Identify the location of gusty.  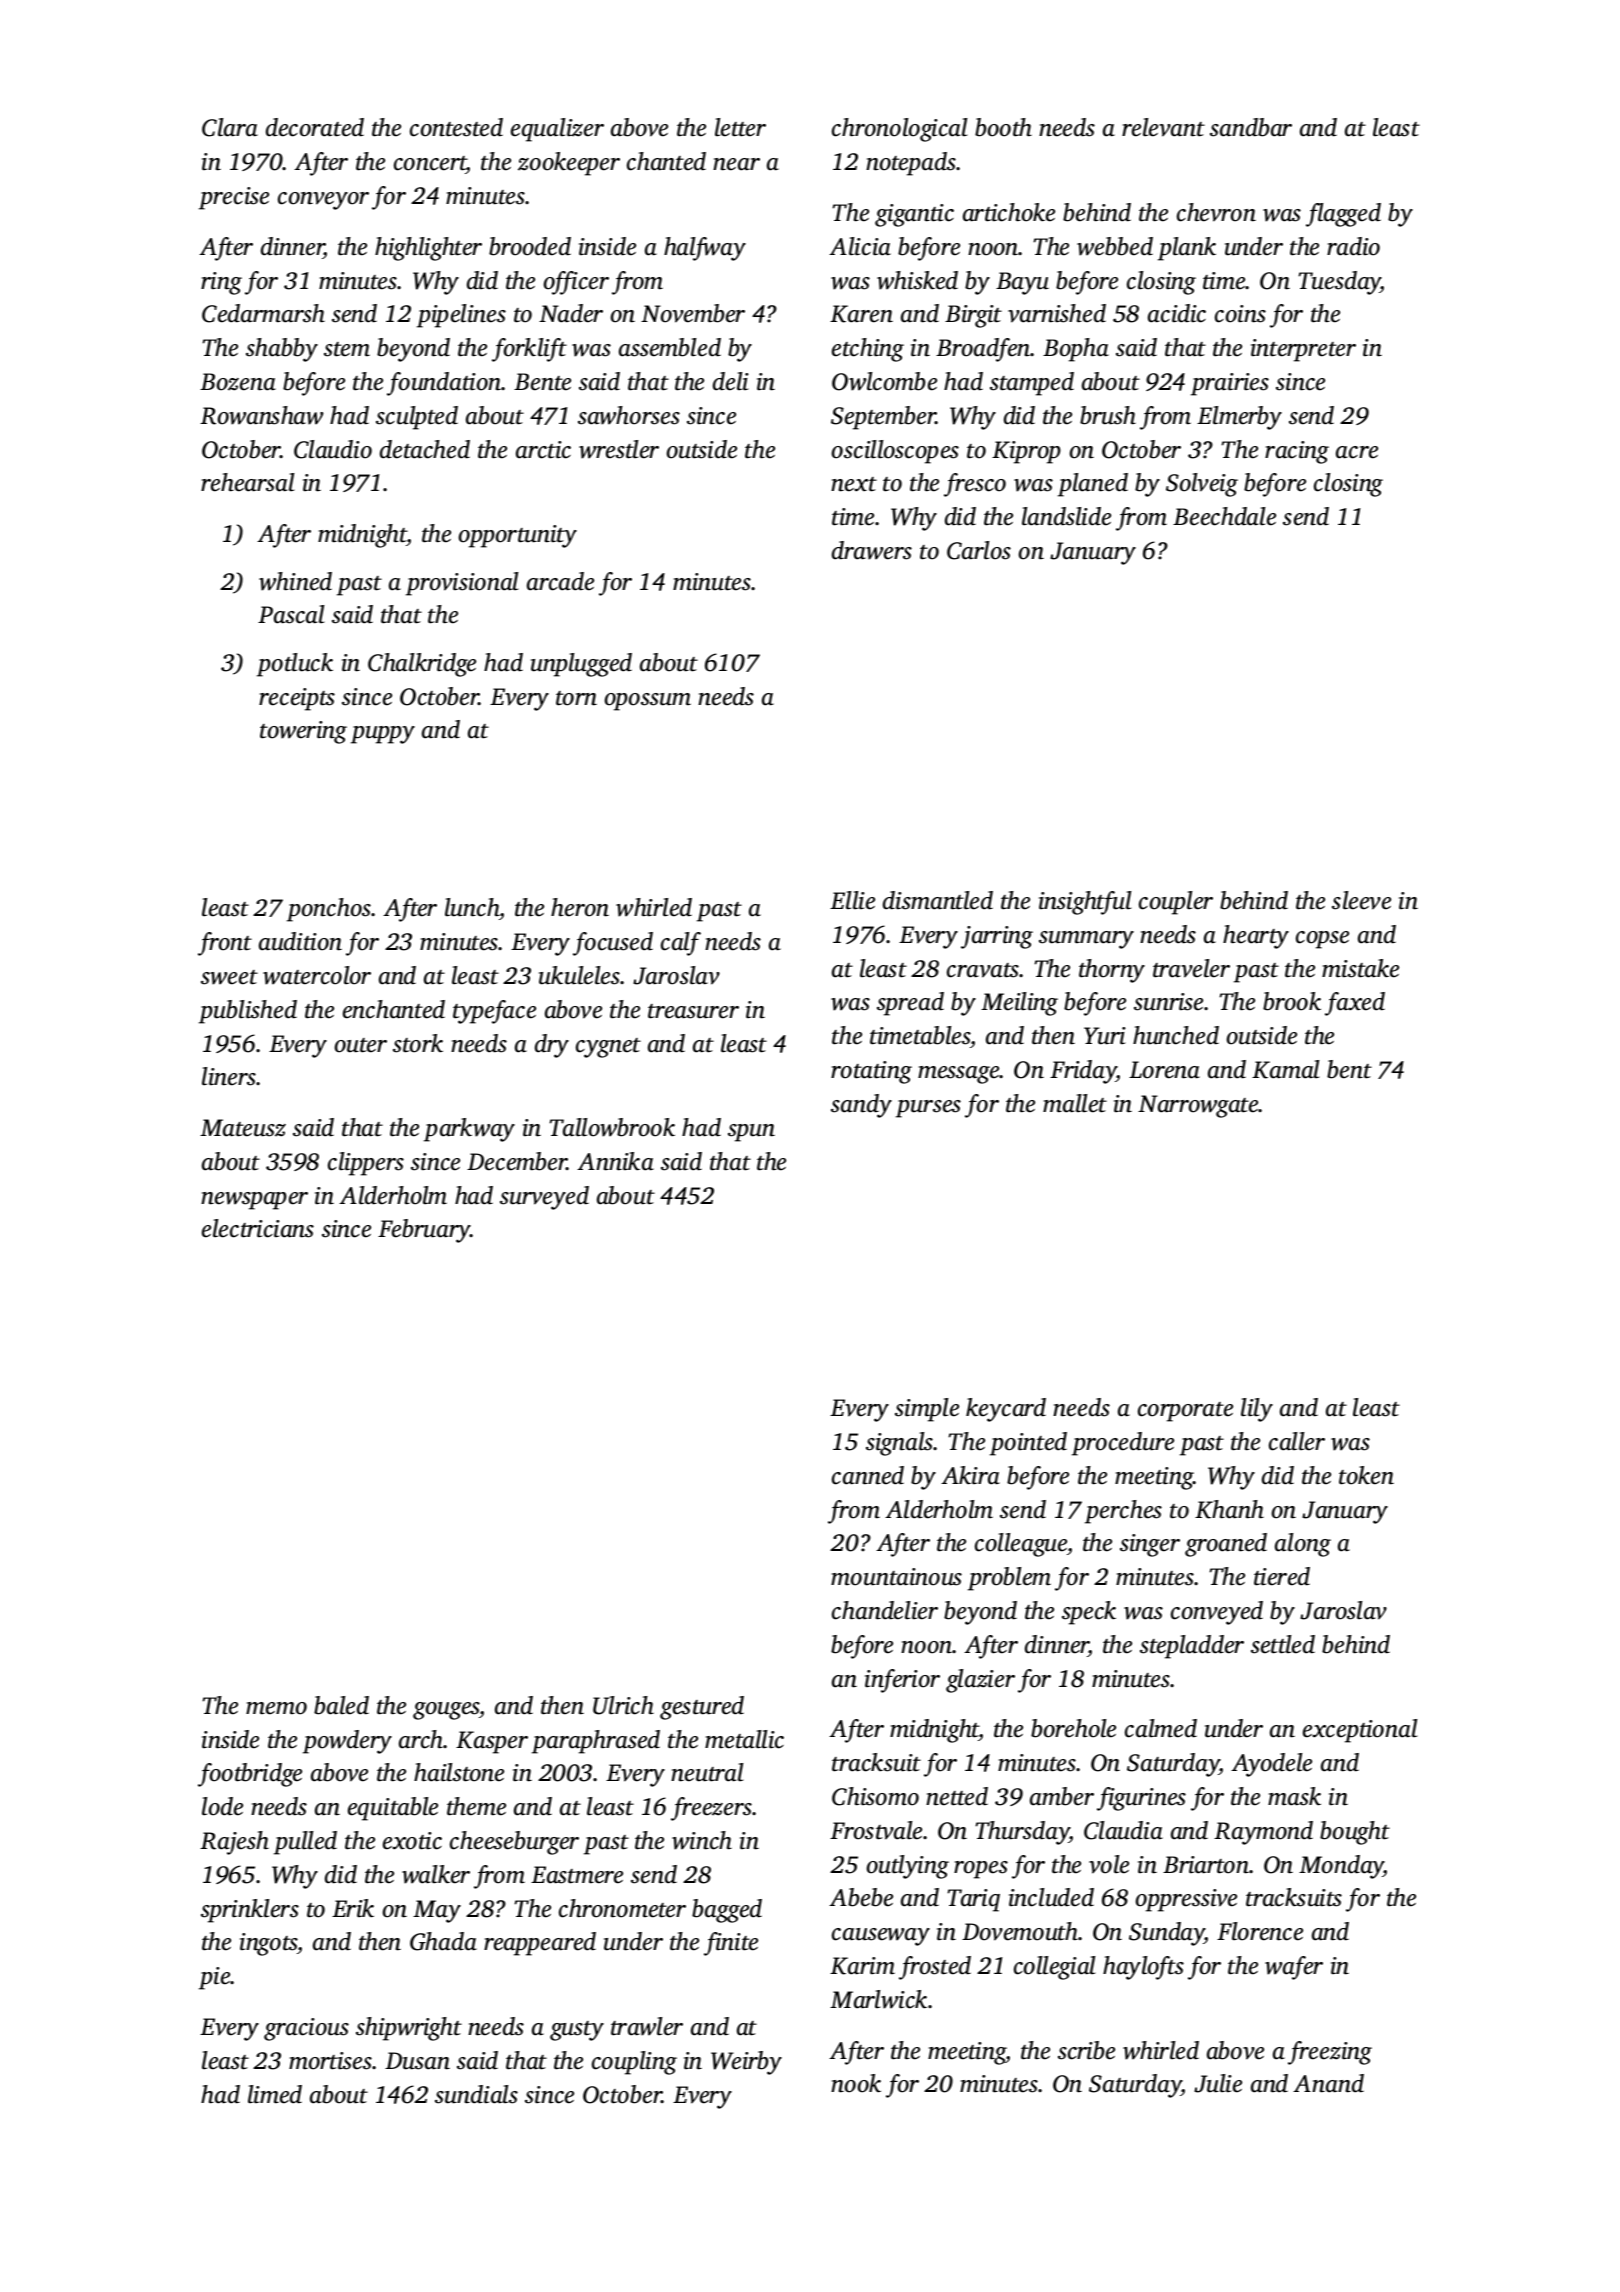
(577, 2031).
